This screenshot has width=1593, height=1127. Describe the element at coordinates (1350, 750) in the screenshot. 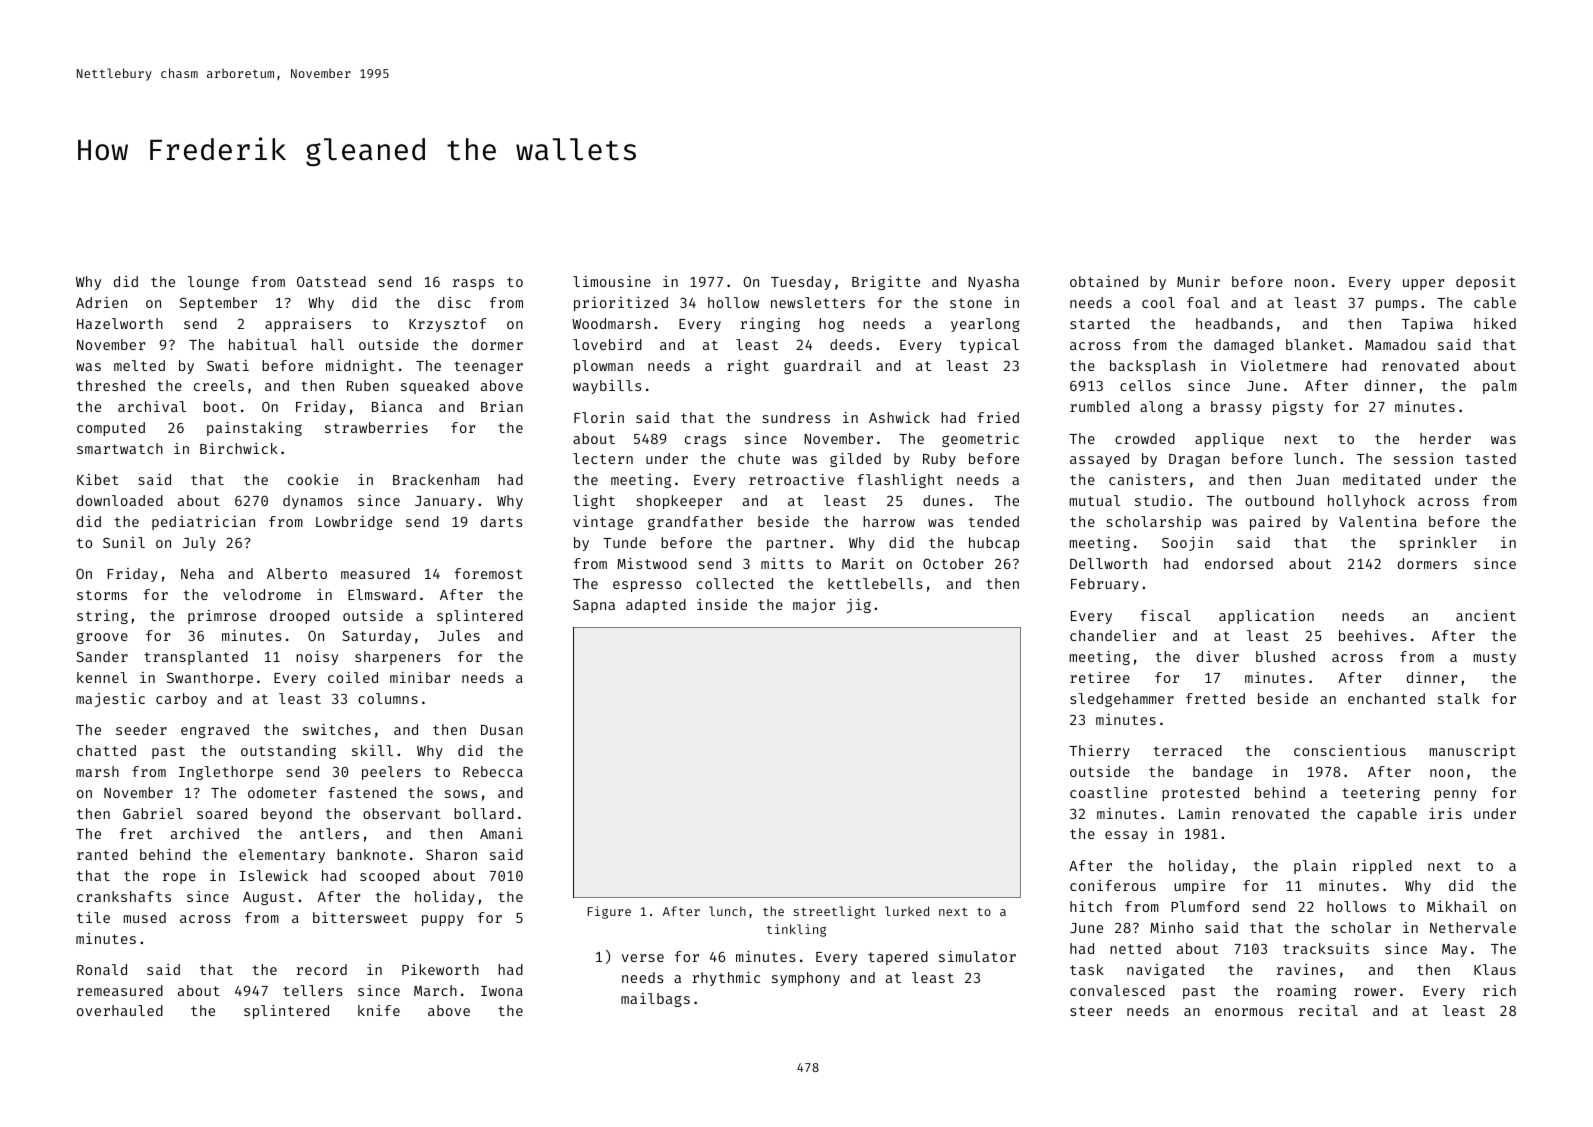

I see `conscientious` at that location.
